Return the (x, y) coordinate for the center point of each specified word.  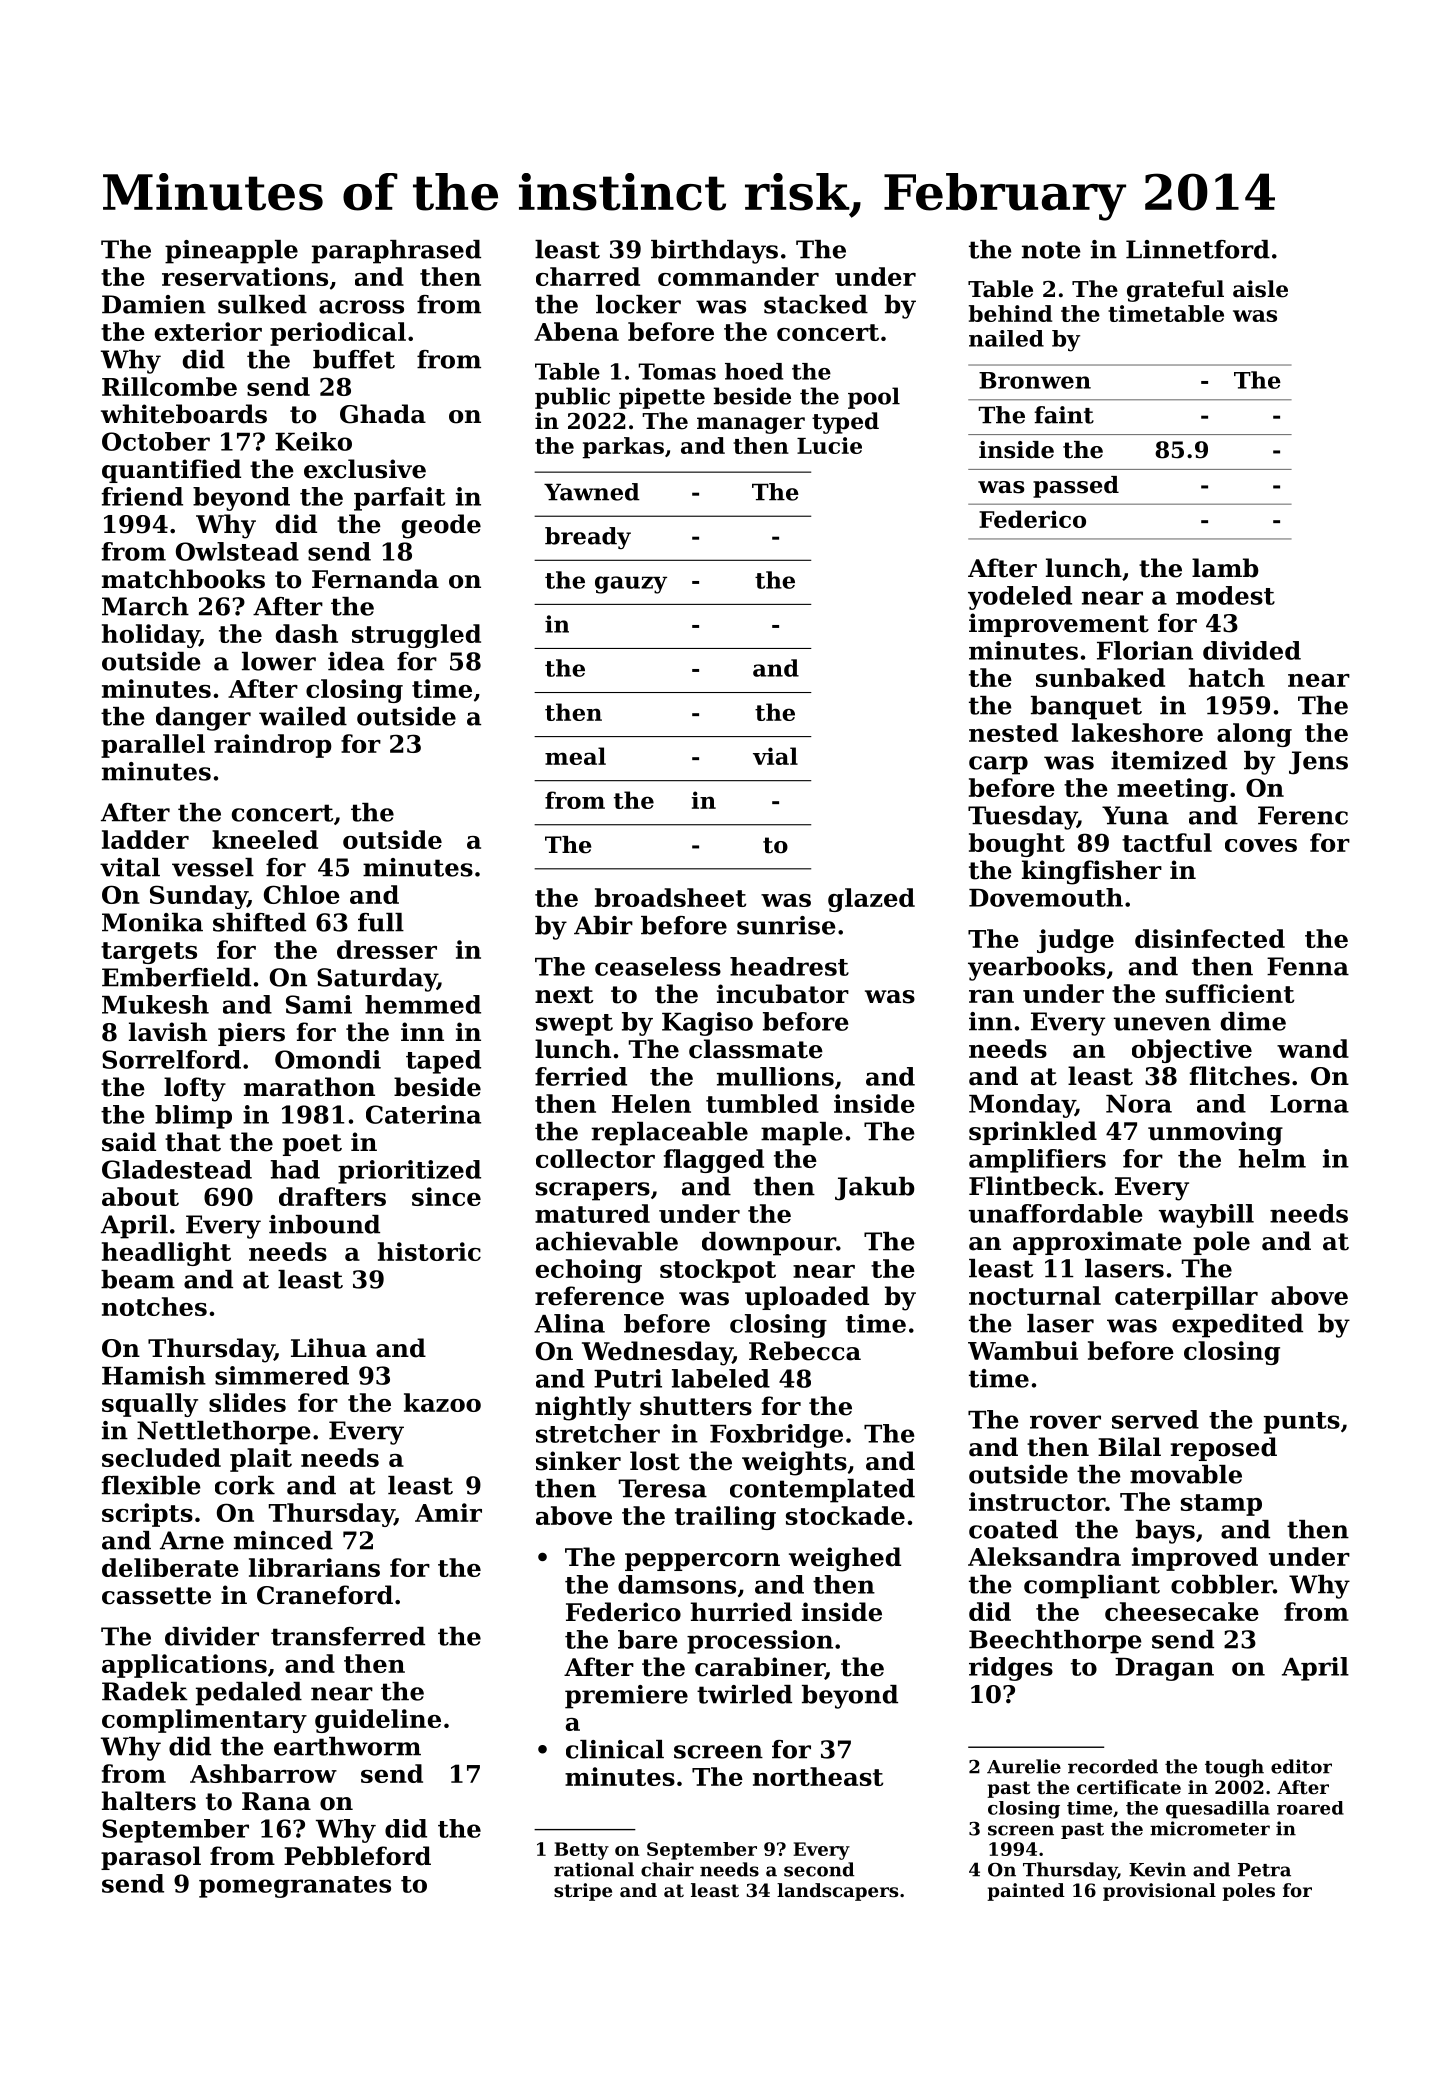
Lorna (1309, 1104)
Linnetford (1198, 249)
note (1051, 250)
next (564, 995)
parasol (151, 1858)
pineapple (231, 252)
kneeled (265, 839)
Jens (1318, 763)
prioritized (409, 1172)
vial (775, 756)
